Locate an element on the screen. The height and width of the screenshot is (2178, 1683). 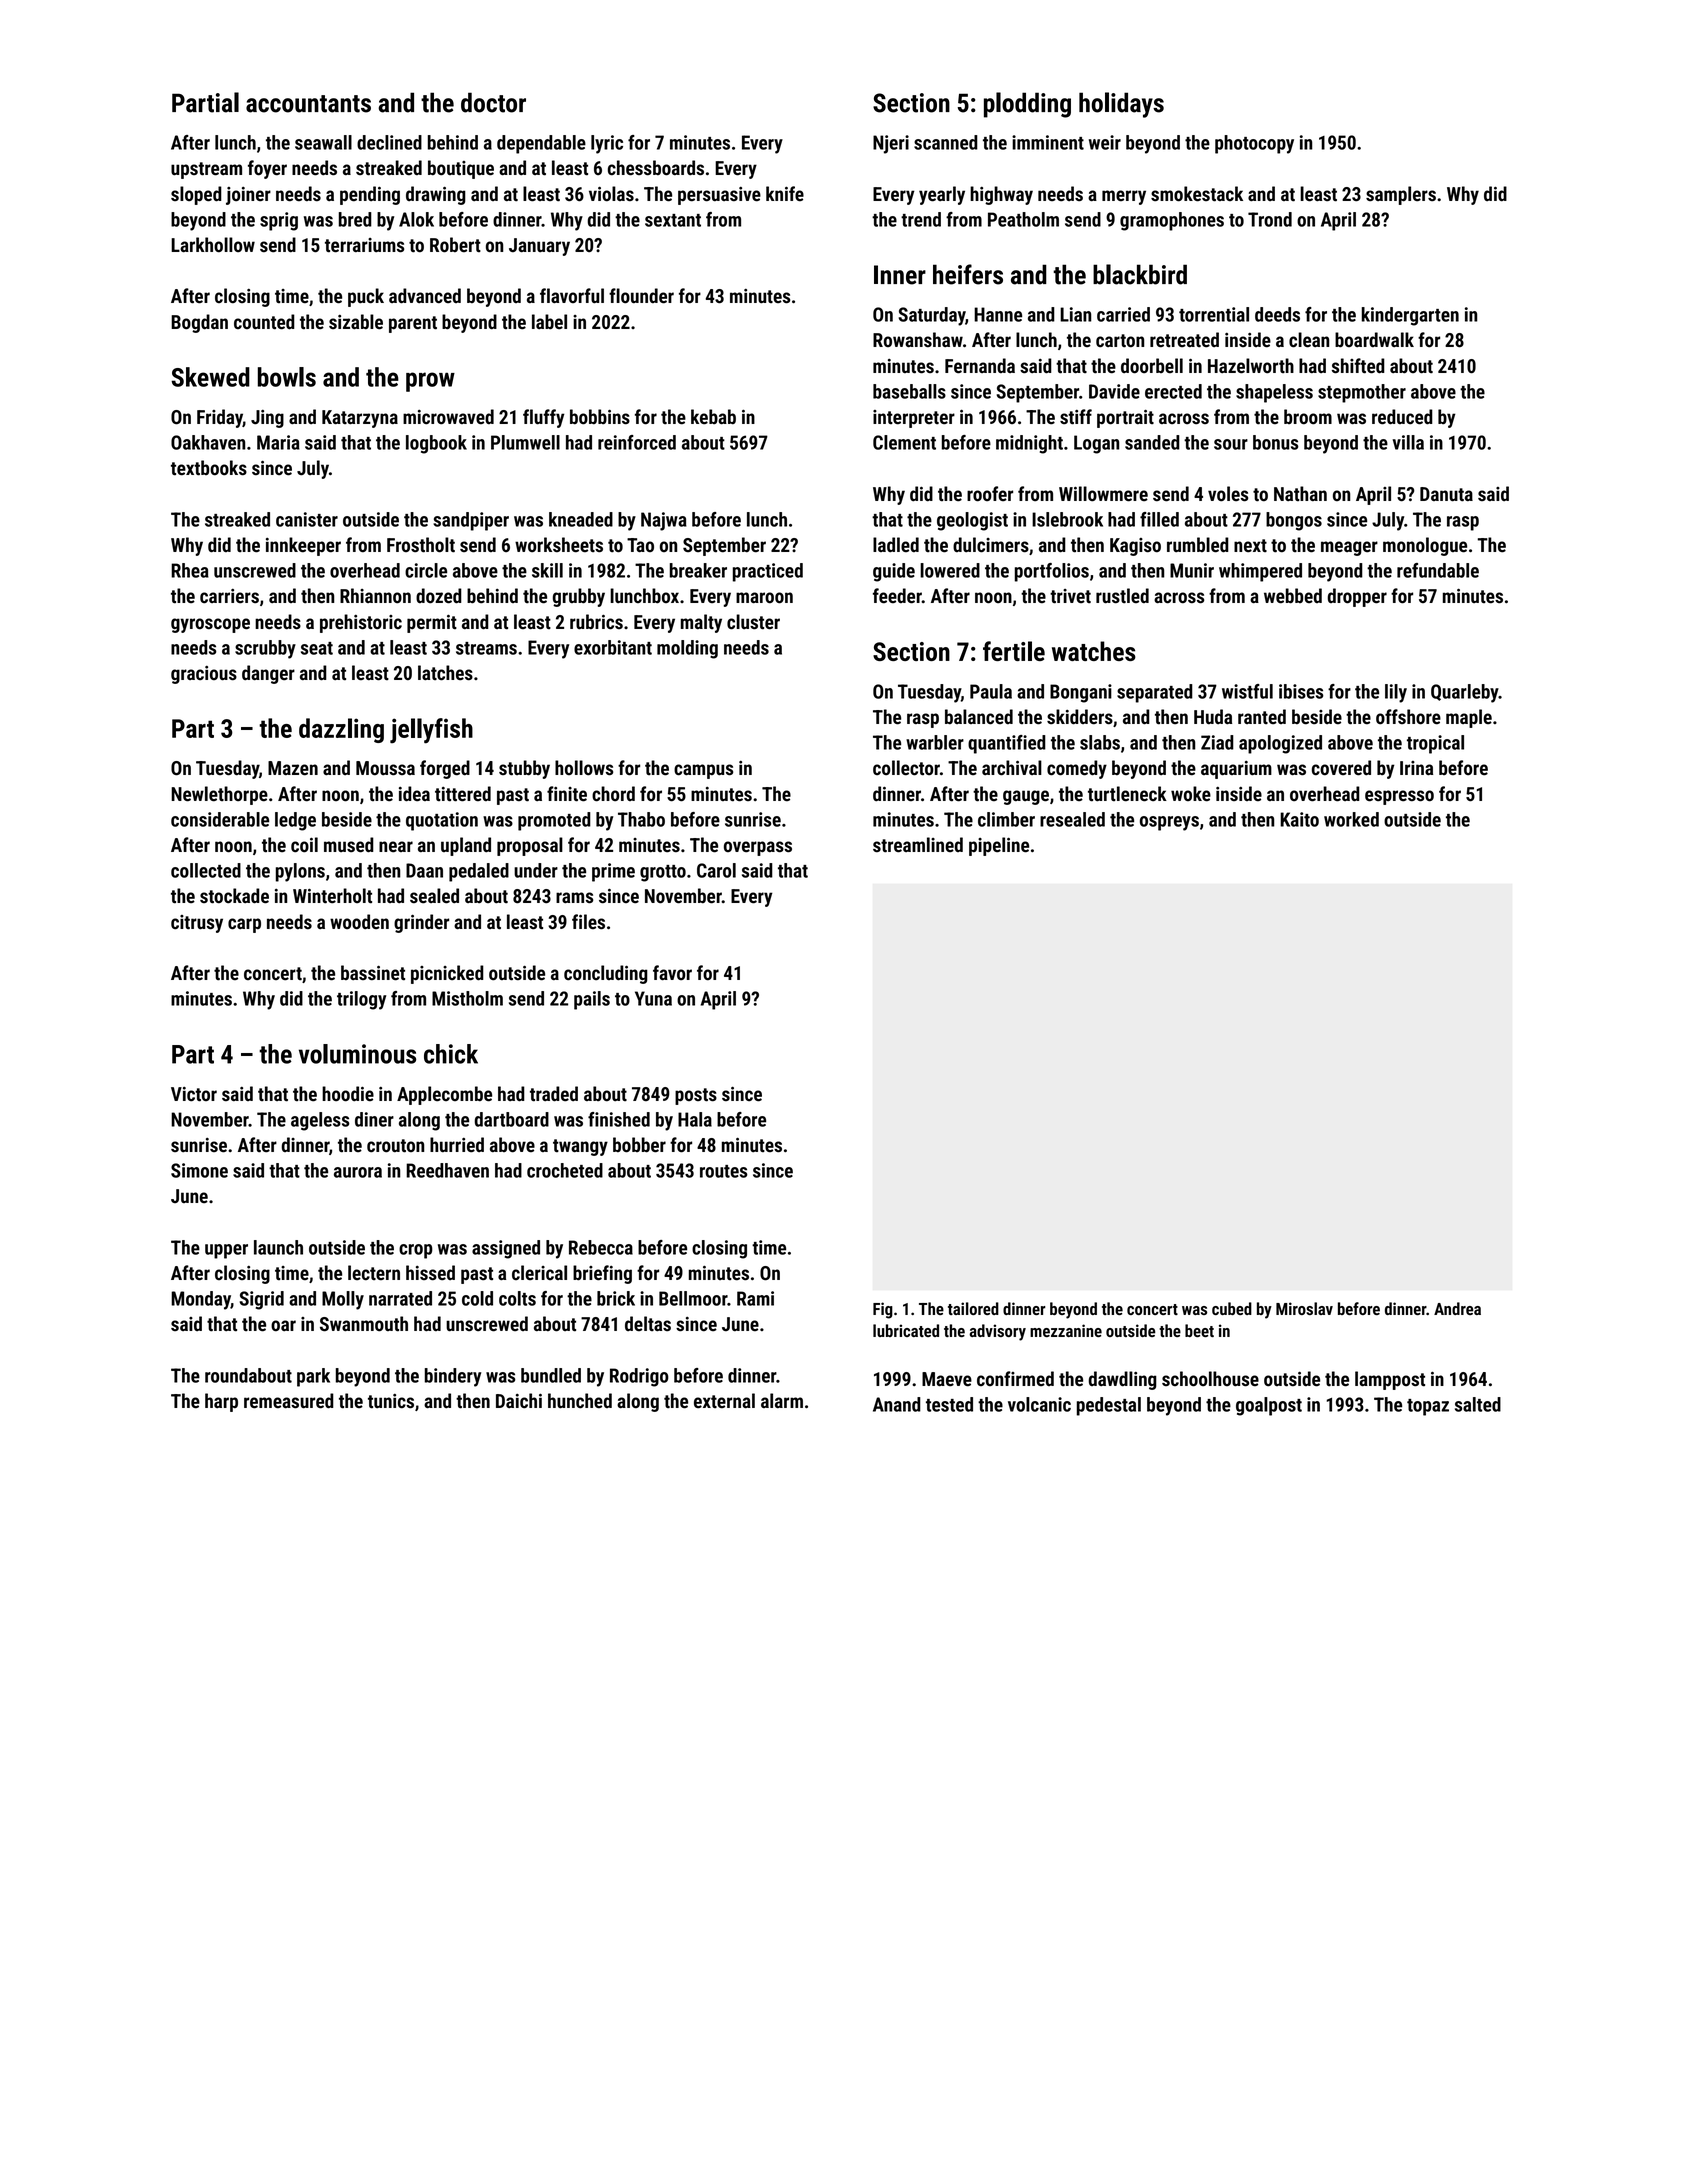
Carol is located at coordinates (716, 870).
